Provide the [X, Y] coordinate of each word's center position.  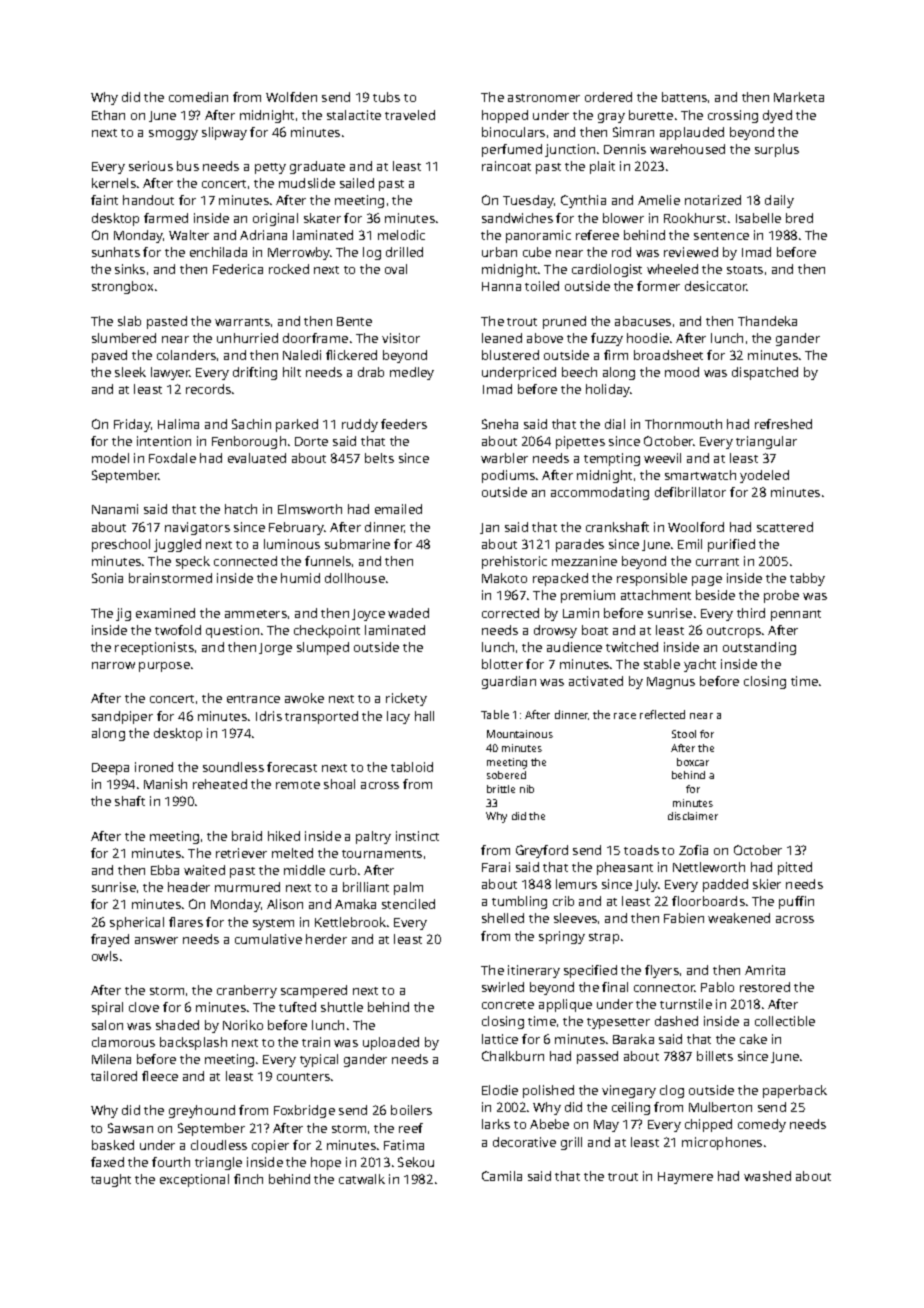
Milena [111, 1059]
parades [580, 545]
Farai [496, 867]
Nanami [115, 509]
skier [767, 884]
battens [684, 97]
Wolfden [291, 97]
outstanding [759, 648]
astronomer [544, 98]
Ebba [165, 870]
